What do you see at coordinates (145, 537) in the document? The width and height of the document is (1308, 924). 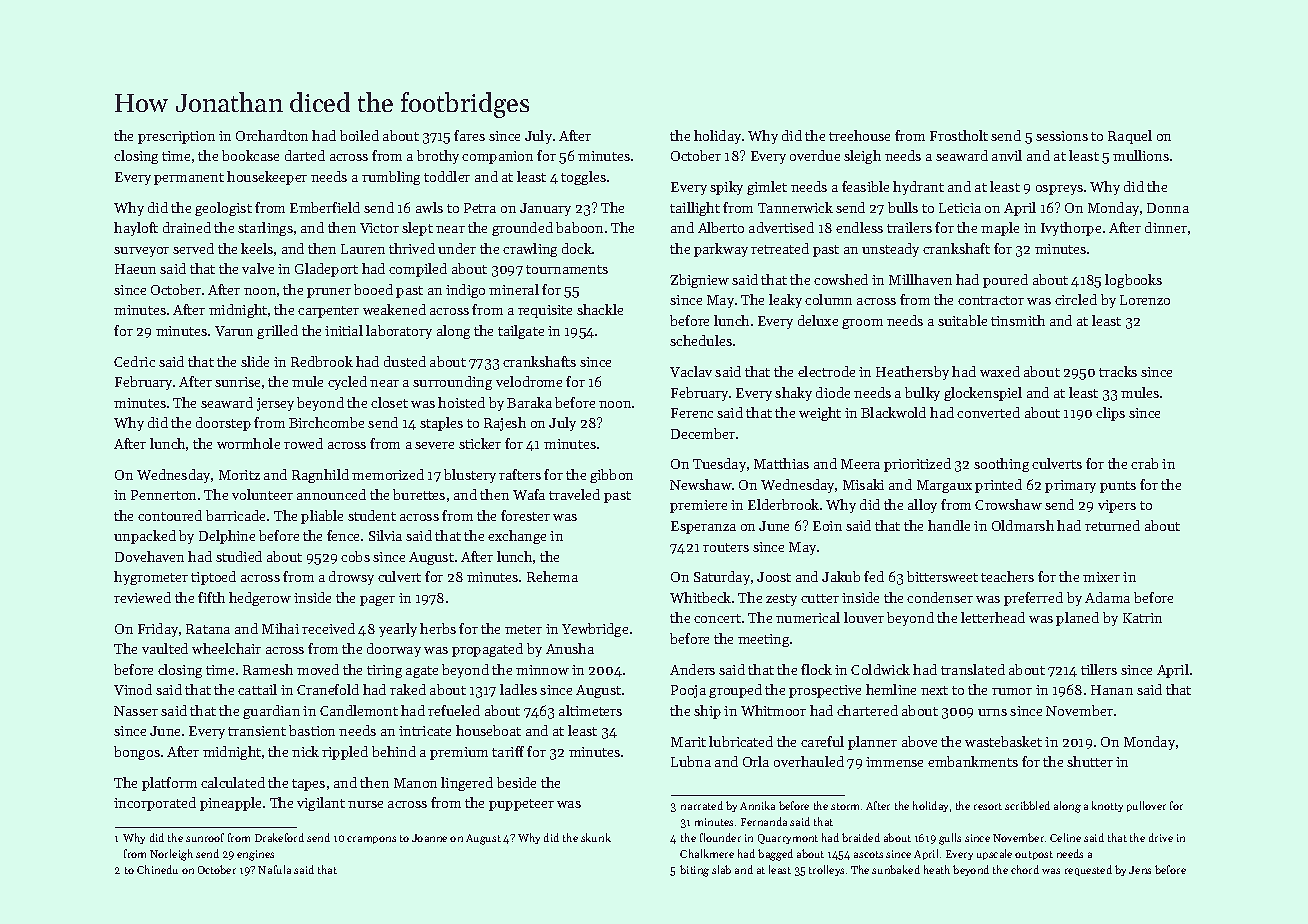 I see `unpacked` at bounding box center [145, 537].
